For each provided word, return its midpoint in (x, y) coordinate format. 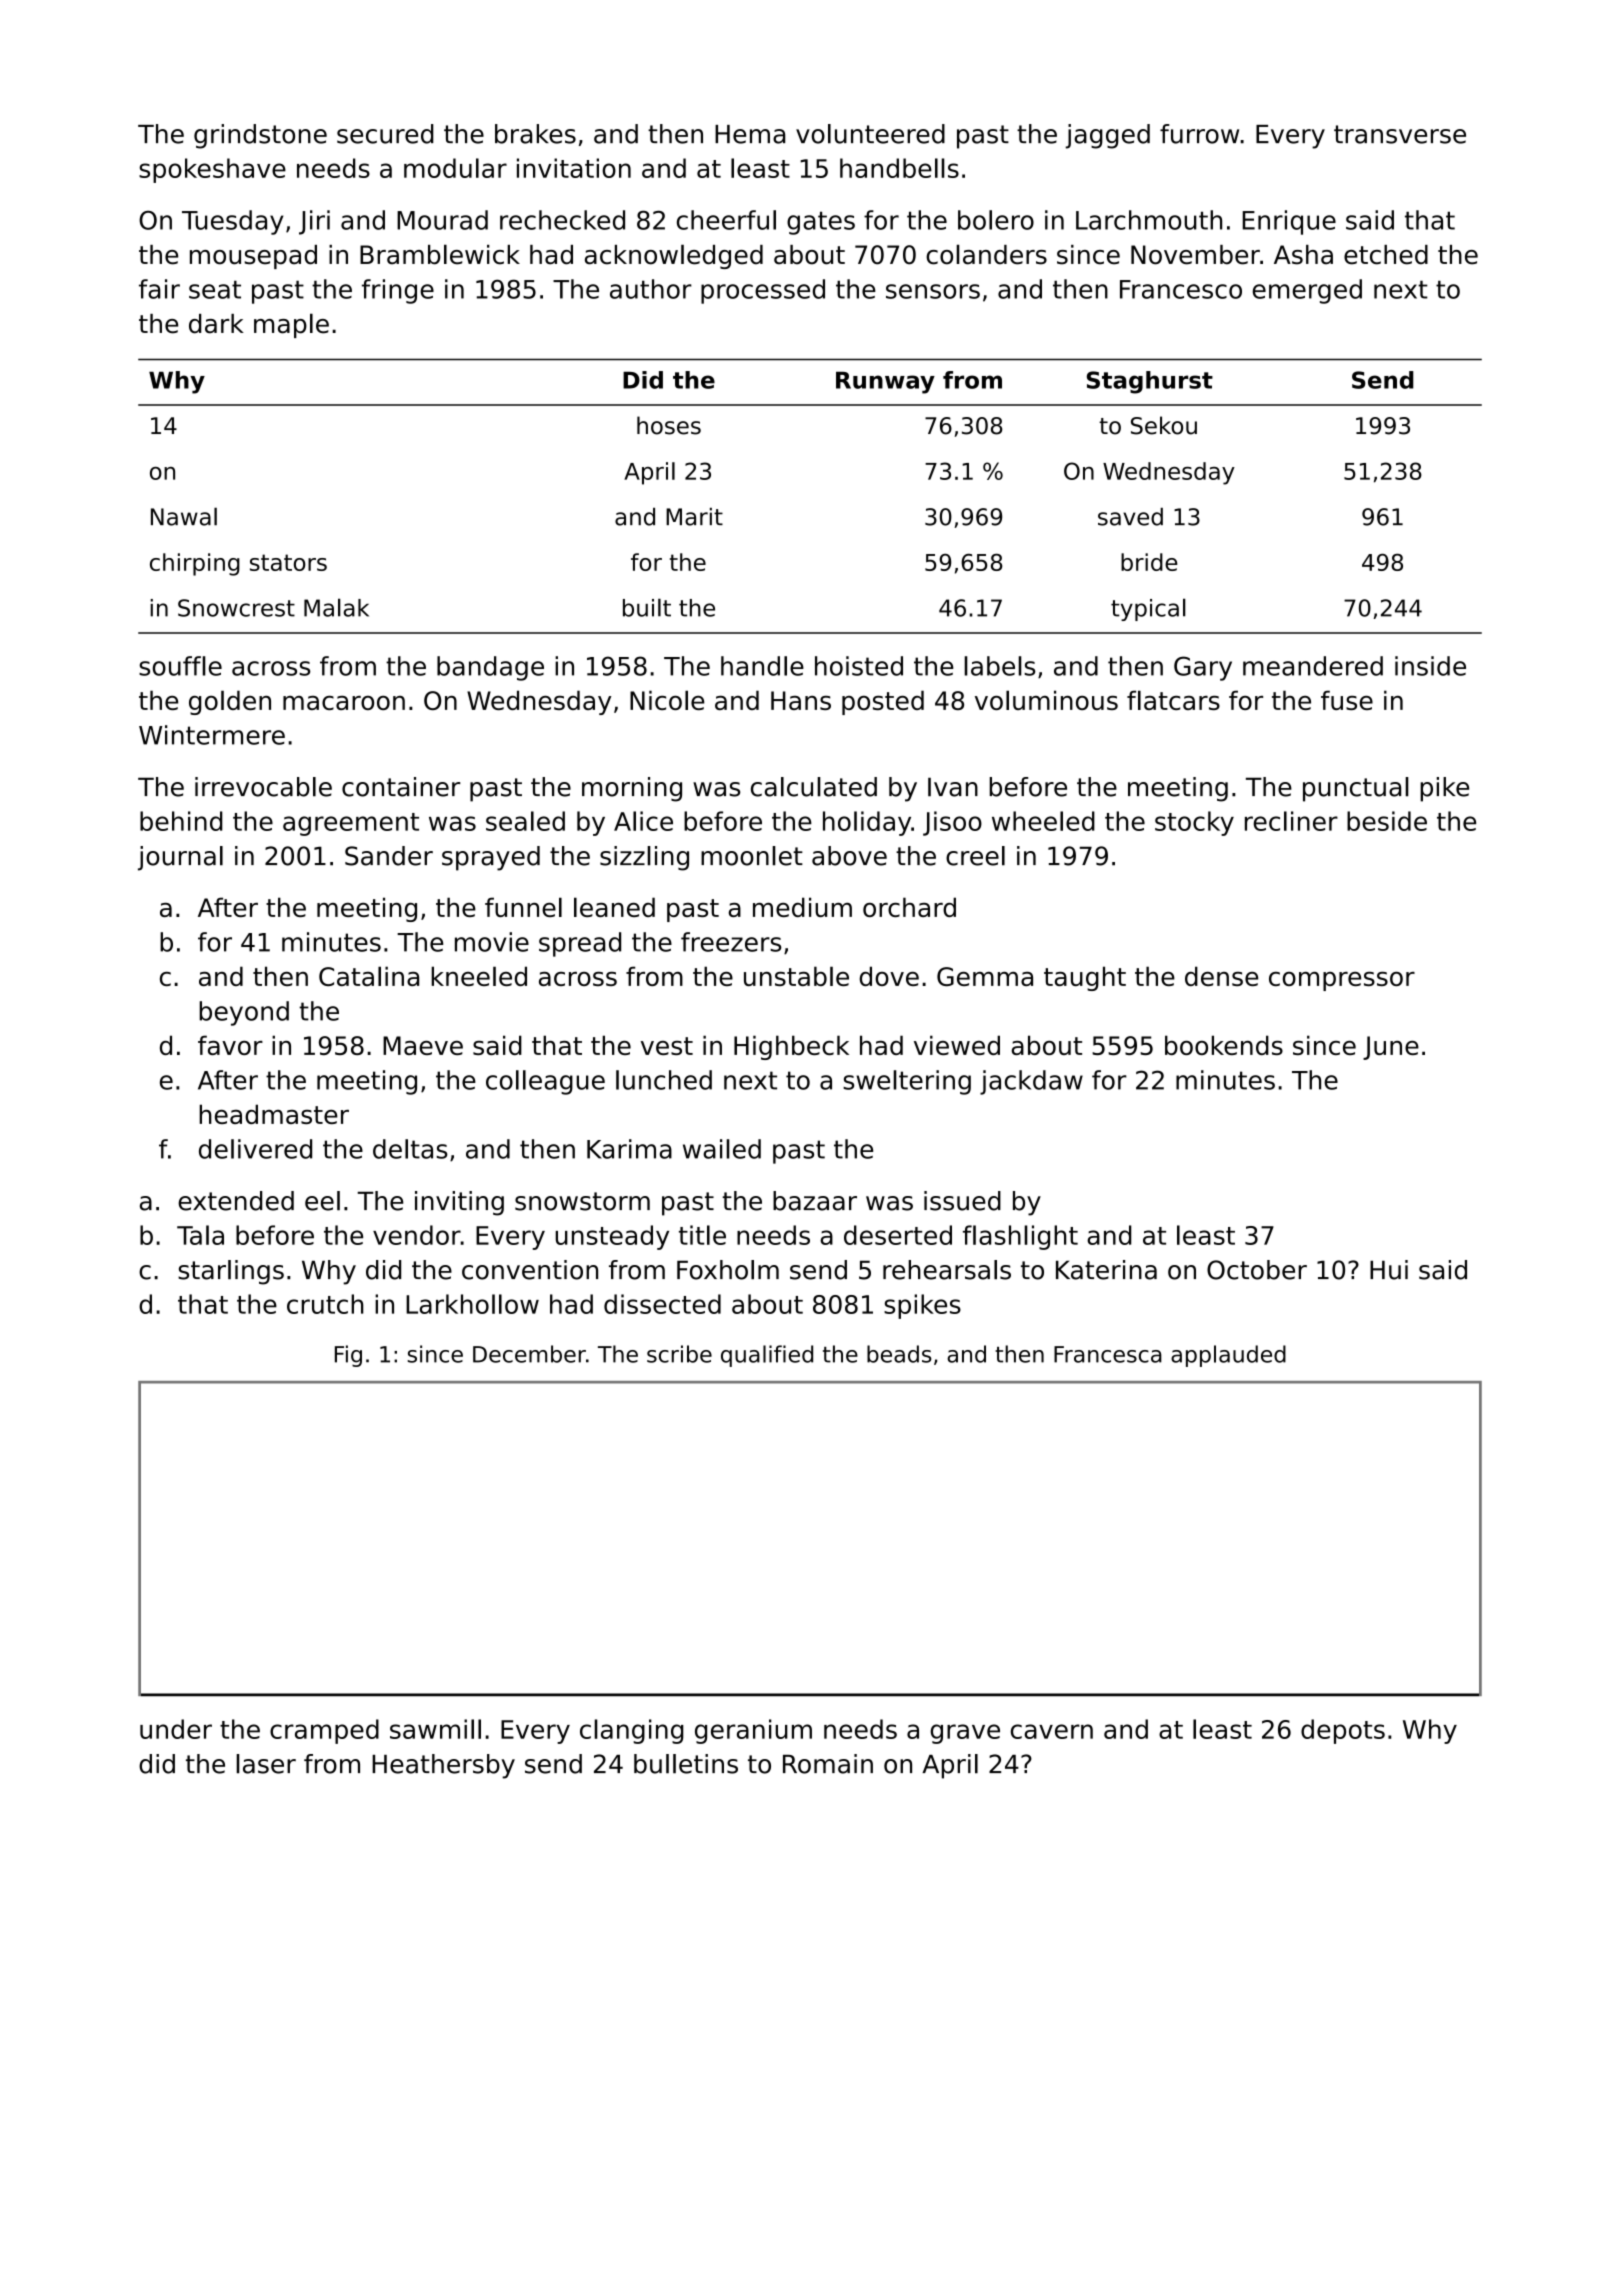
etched (1386, 255)
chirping (195, 564)
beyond (244, 1013)
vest (667, 1046)
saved (1130, 517)
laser (266, 1764)
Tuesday (232, 222)
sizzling (644, 858)
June (1391, 1048)
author (651, 289)
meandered (1313, 666)
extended (236, 1201)
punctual (1356, 789)
